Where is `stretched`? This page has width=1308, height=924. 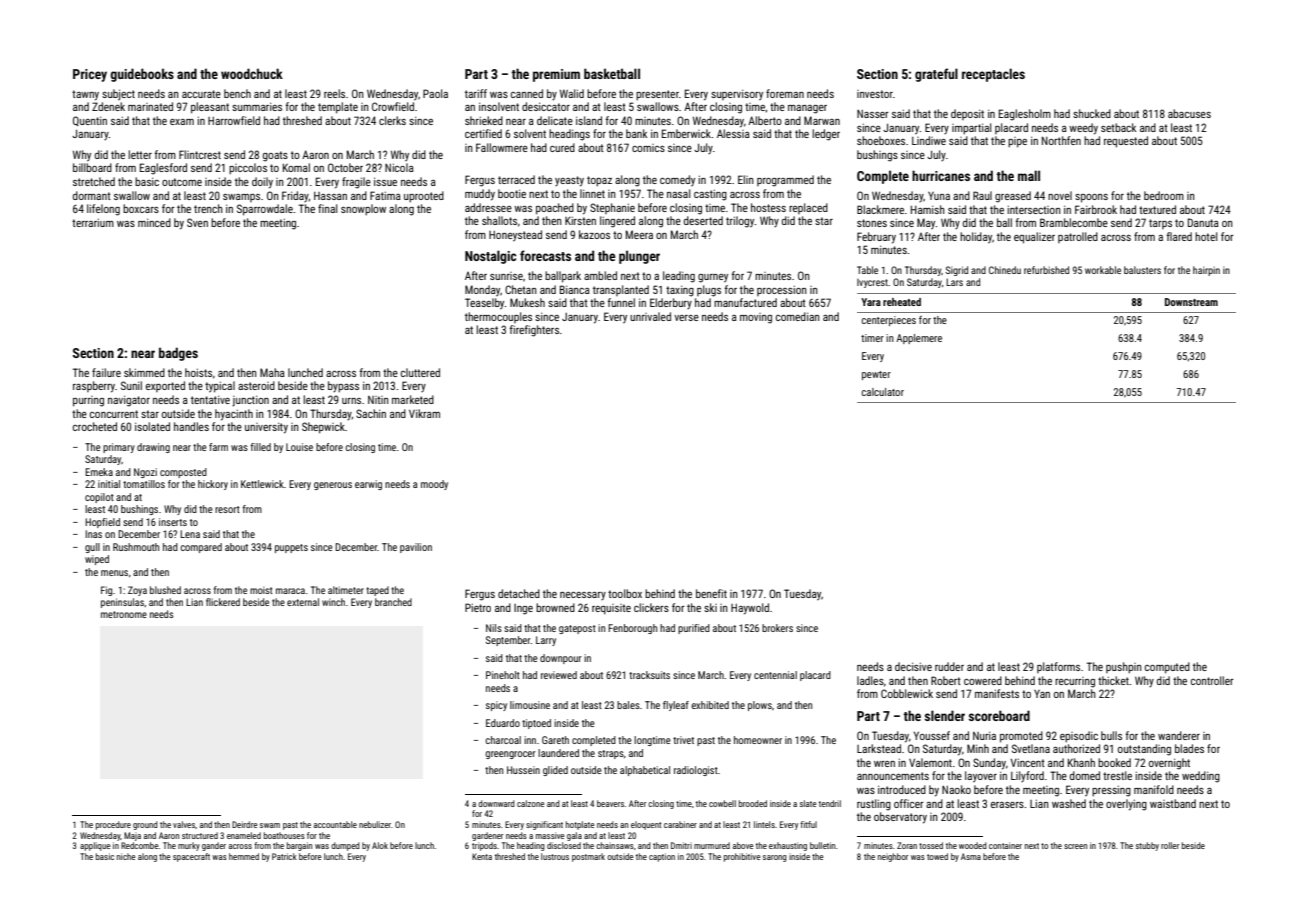
stretched is located at coordinates (94, 181).
